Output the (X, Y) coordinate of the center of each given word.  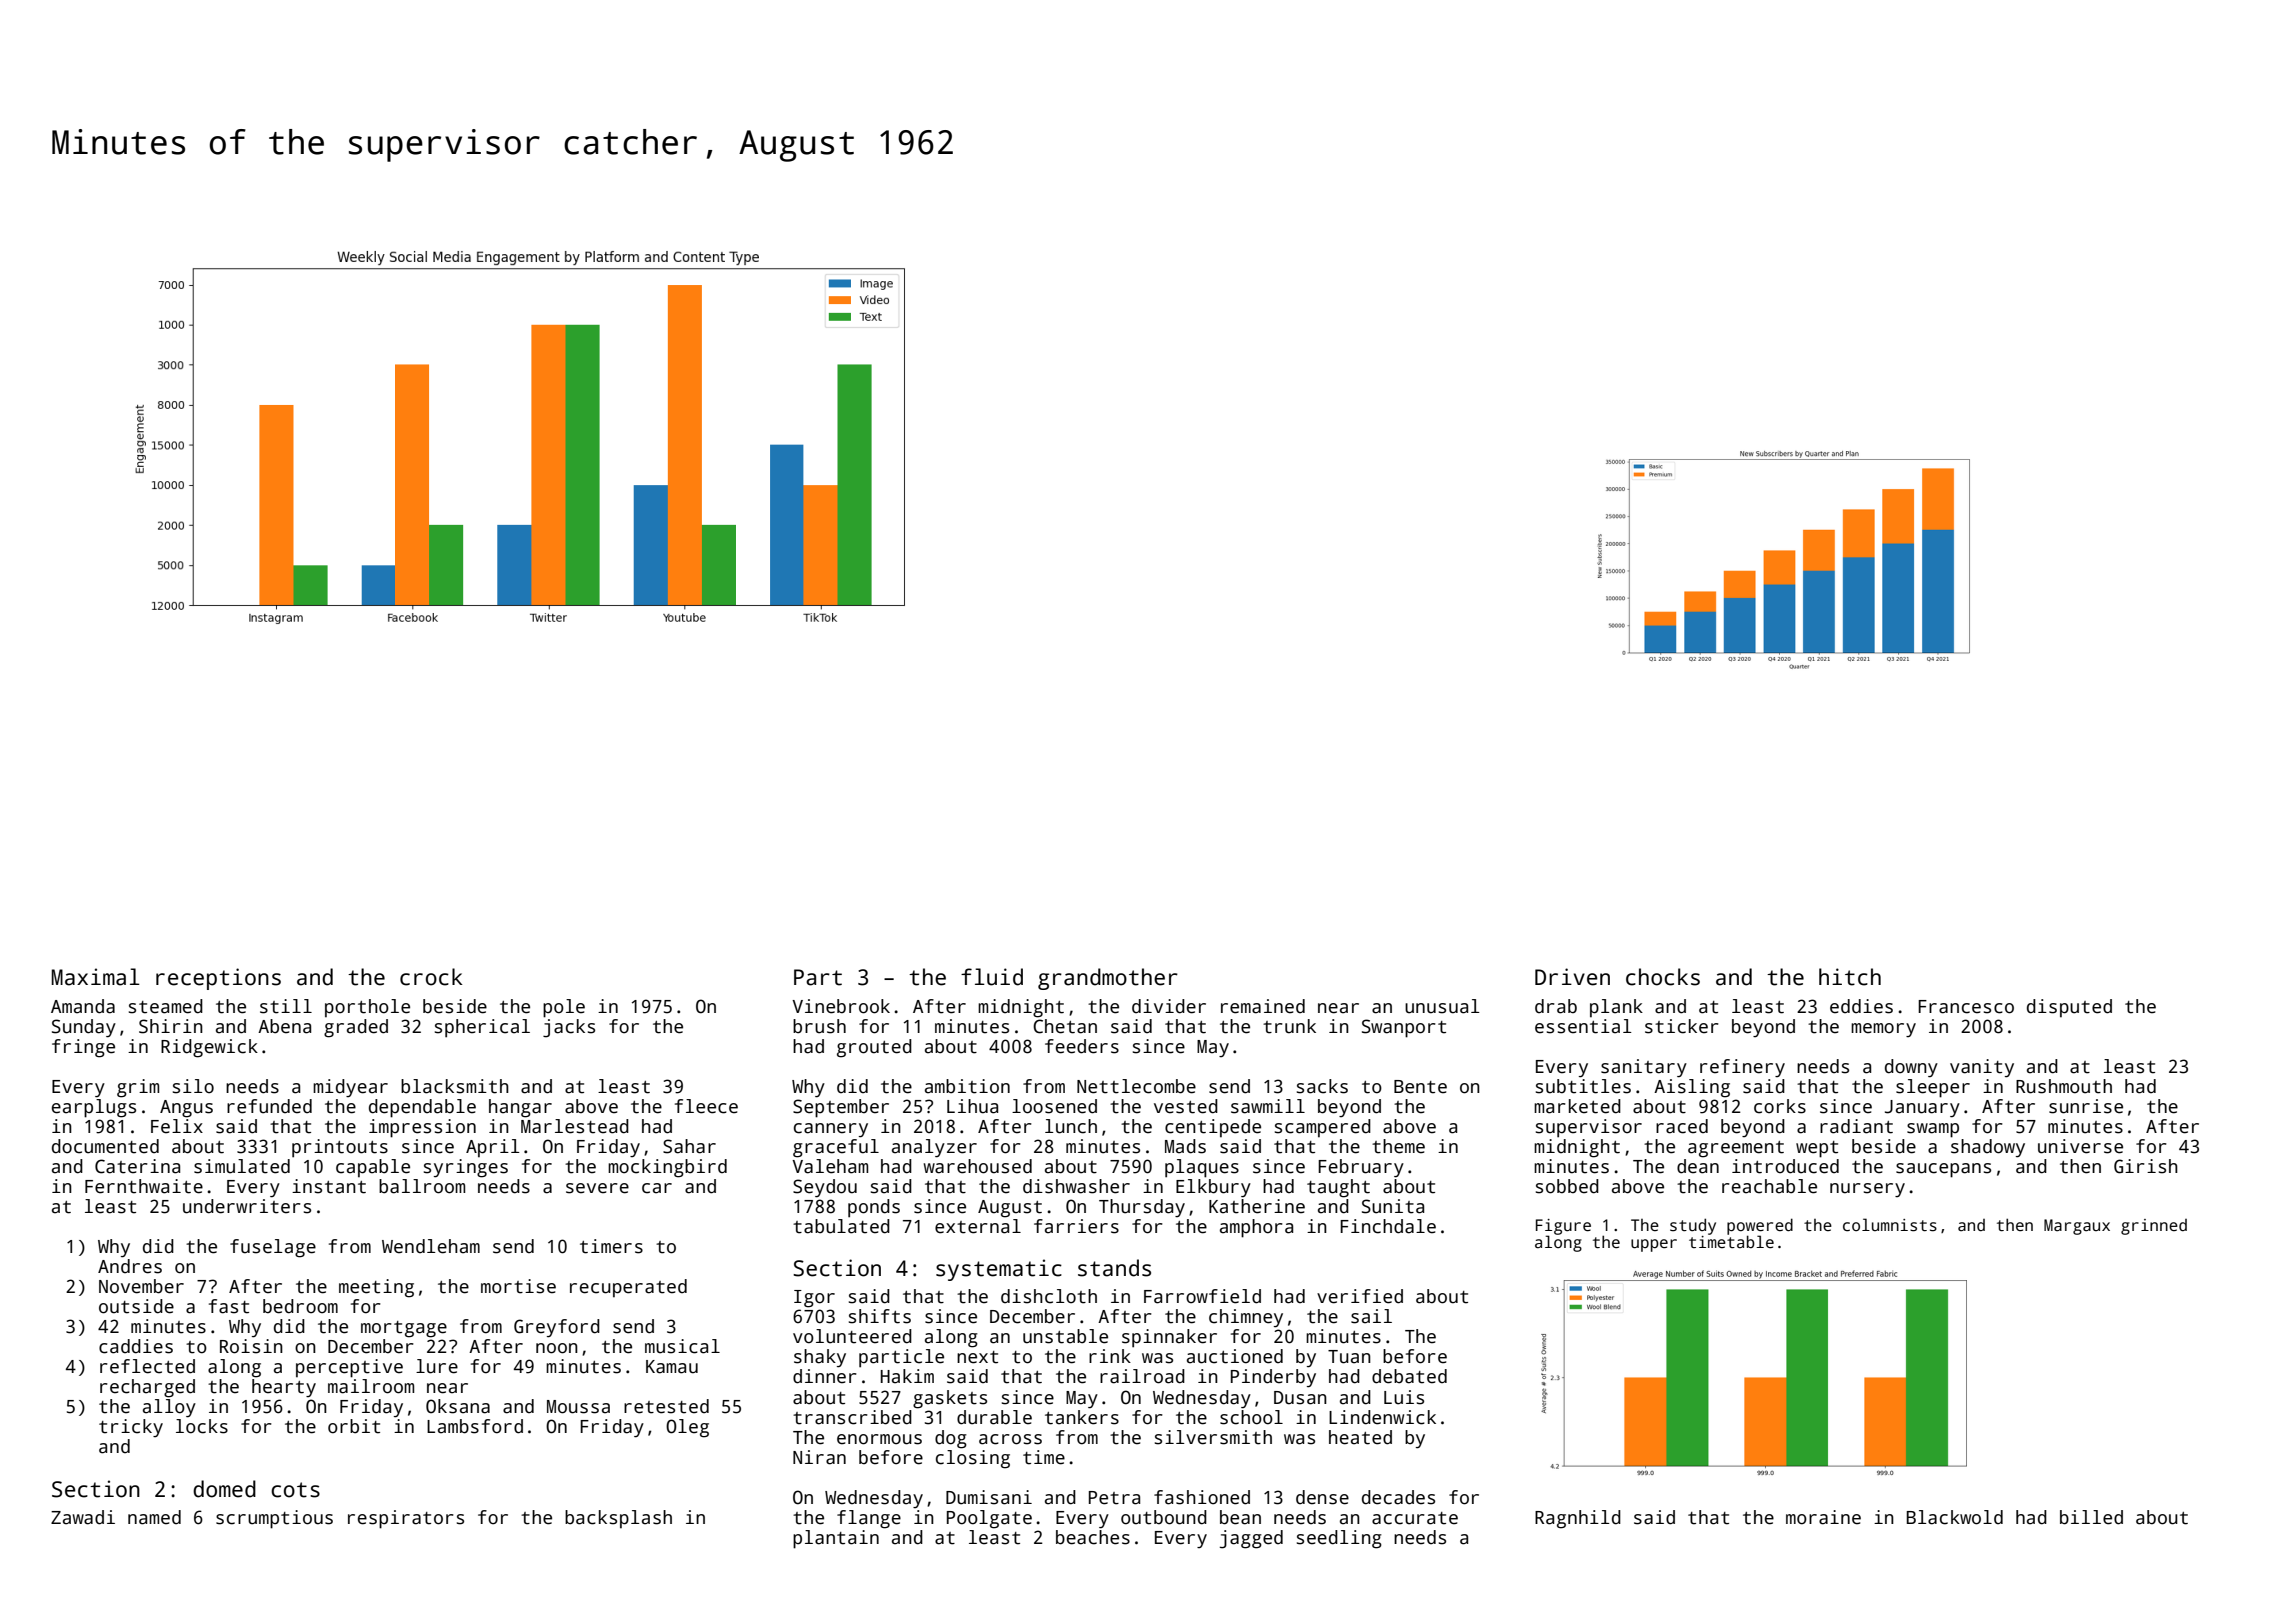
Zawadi (83, 1517)
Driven (1572, 977)
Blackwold (1955, 1517)
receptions (218, 979)
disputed (2069, 1008)
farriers (1076, 1226)
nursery (1867, 1190)
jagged (1251, 1539)
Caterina (137, 1166)
